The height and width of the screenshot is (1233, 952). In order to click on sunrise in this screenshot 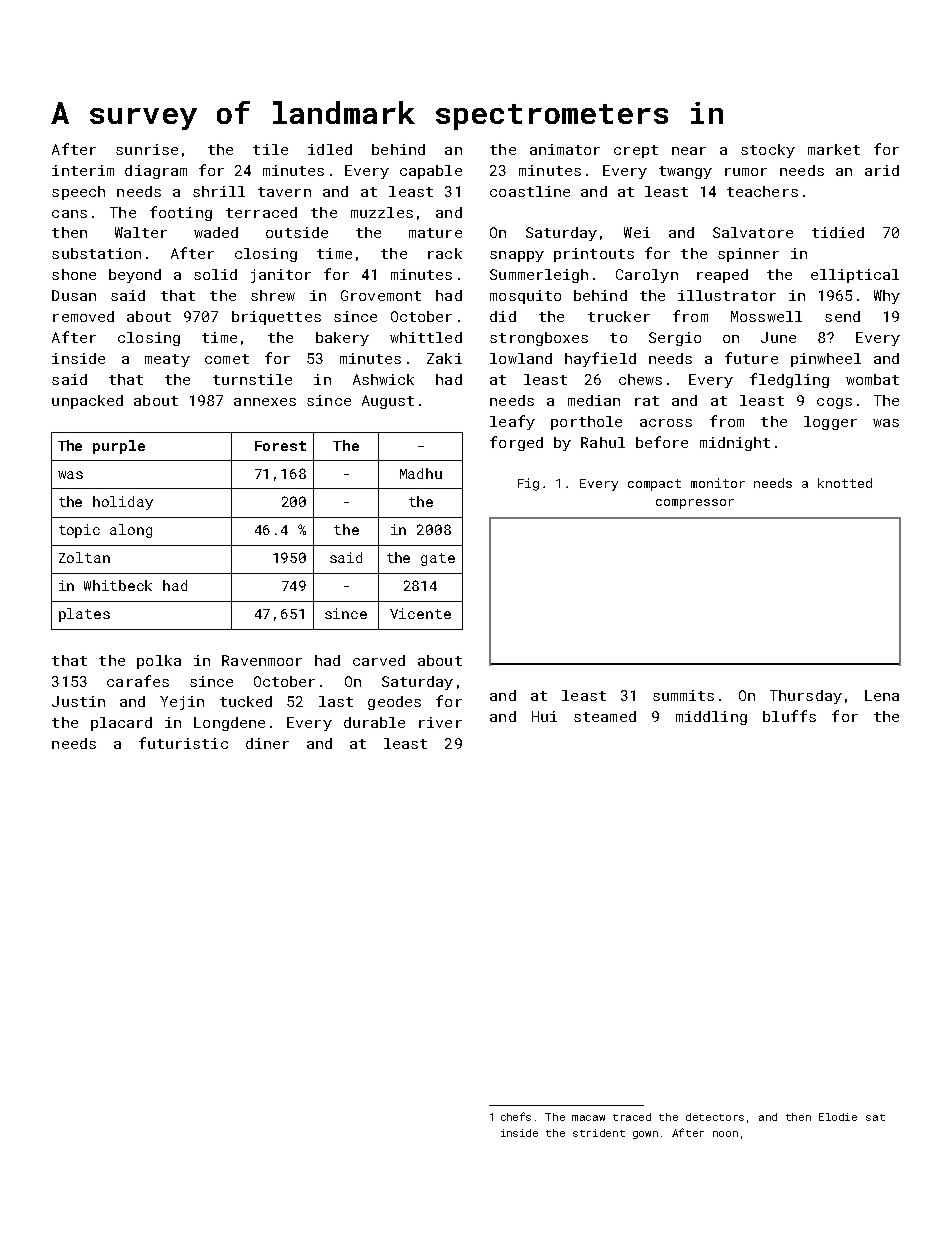, I will do `click(147, 149)`.
